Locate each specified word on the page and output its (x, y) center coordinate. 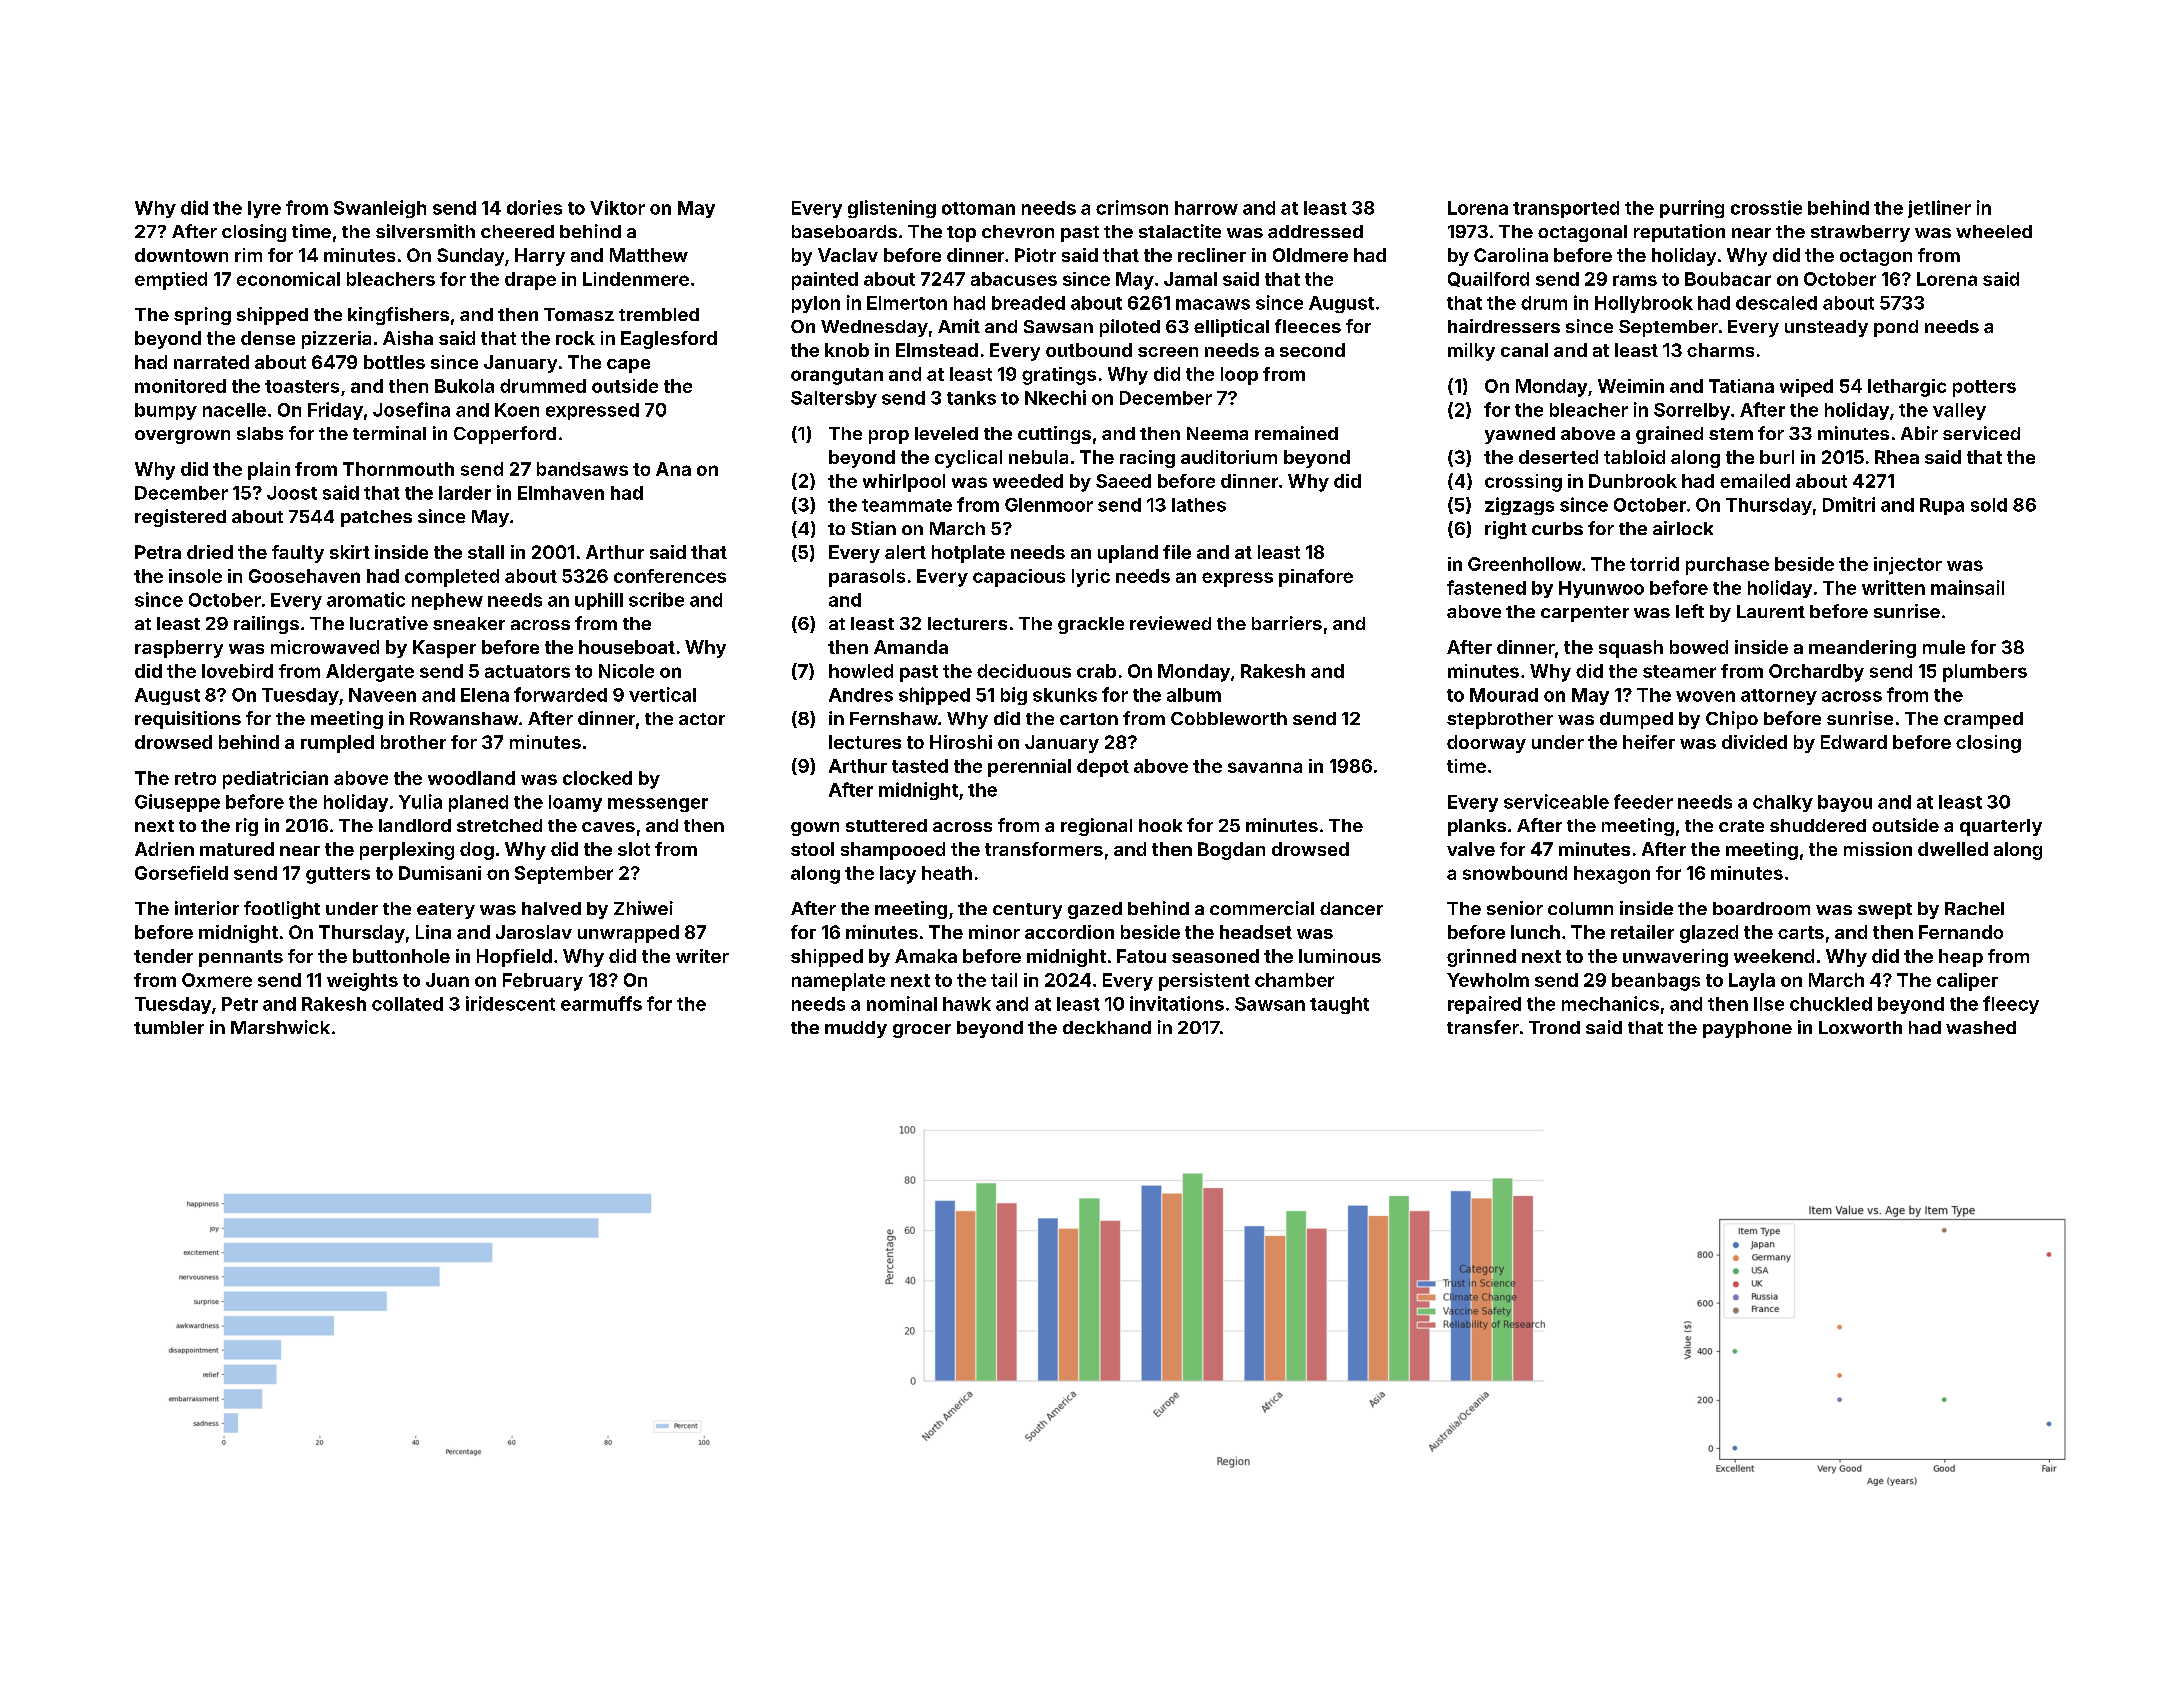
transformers (1044, 849)
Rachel (1974, 908)
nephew (447, 601)
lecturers (967, 623)
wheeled (1994, 231)
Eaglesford (669, 340)
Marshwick (280, 1027)
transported (1566, 209)
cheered (517, 231)
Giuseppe (177, 803)
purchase (1727, 566)
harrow (1206, 208)
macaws (1213, 304)
